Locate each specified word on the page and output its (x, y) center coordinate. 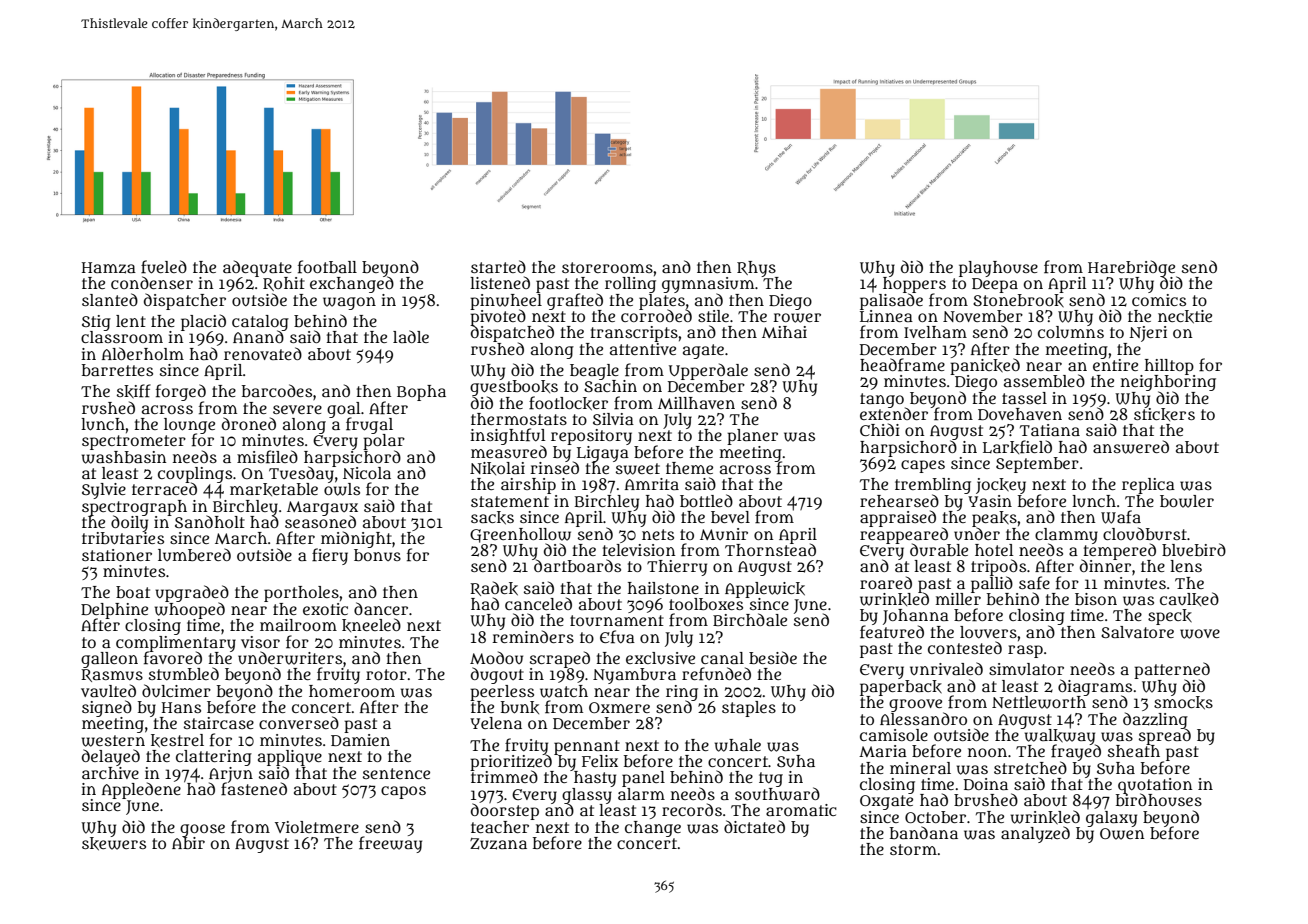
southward (777, 794)
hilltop (1169, 367)
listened (500, 282)
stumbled (184, 674)
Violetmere (317, 827)
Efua (617, 637)
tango (883, 400)
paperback (901, 688)
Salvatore (1137, 632)
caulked (1189, 599)
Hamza (109, 268)
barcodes (277, 390)
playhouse (998, 269)
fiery (330, 556)
